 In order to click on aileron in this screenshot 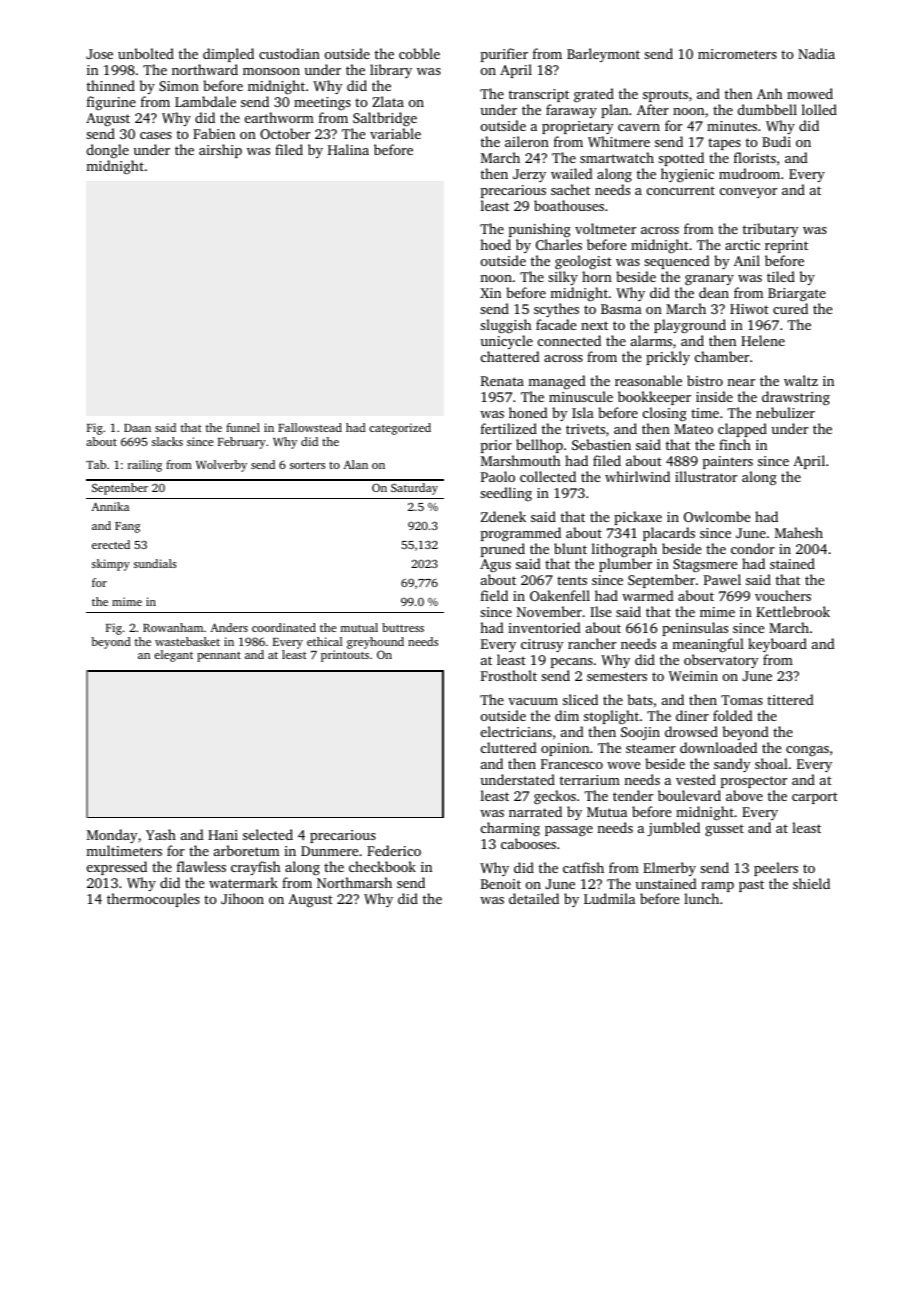, I will do `click(527, 141)`.
